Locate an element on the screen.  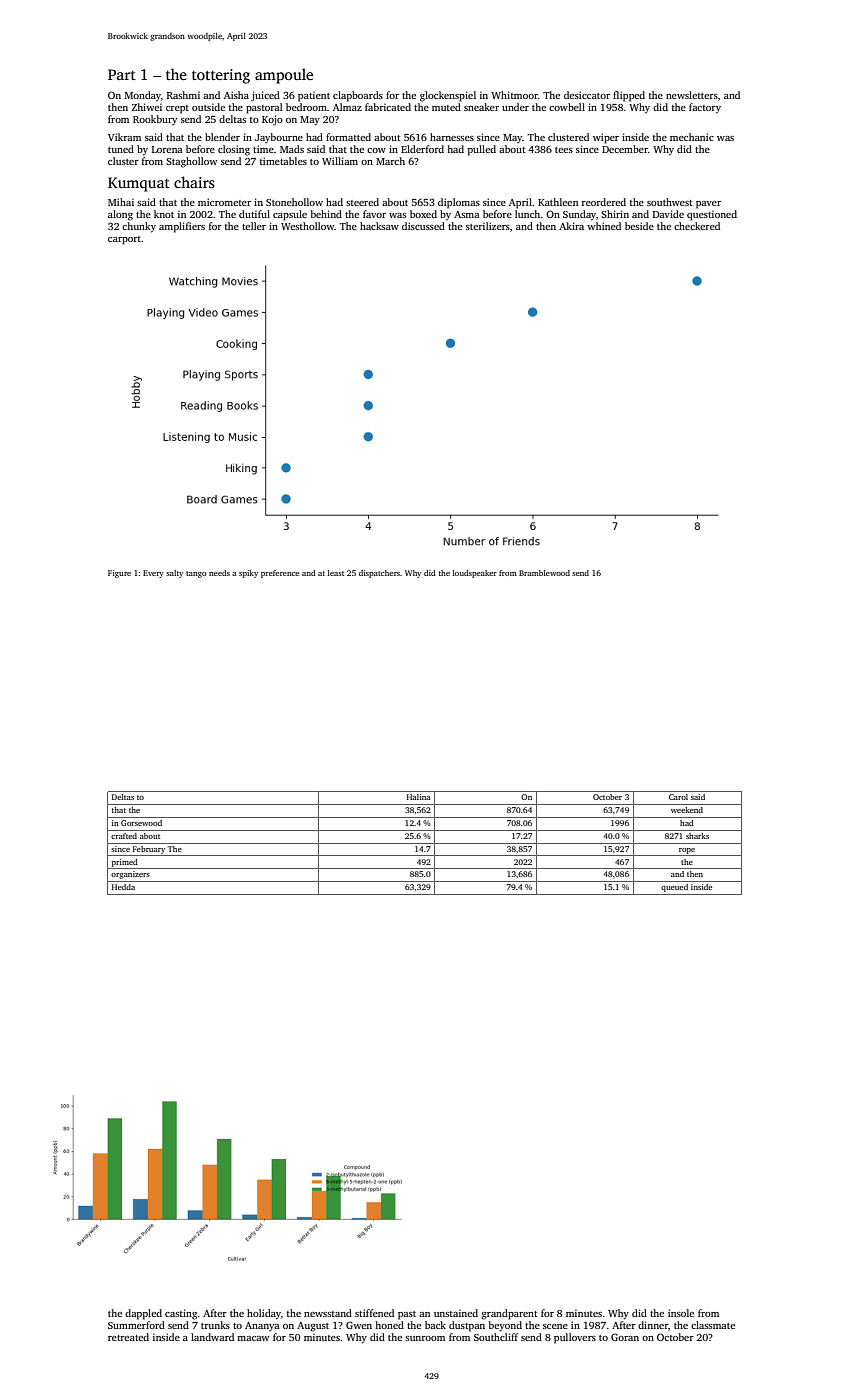
discussed is located at coordinates (423, 226).
